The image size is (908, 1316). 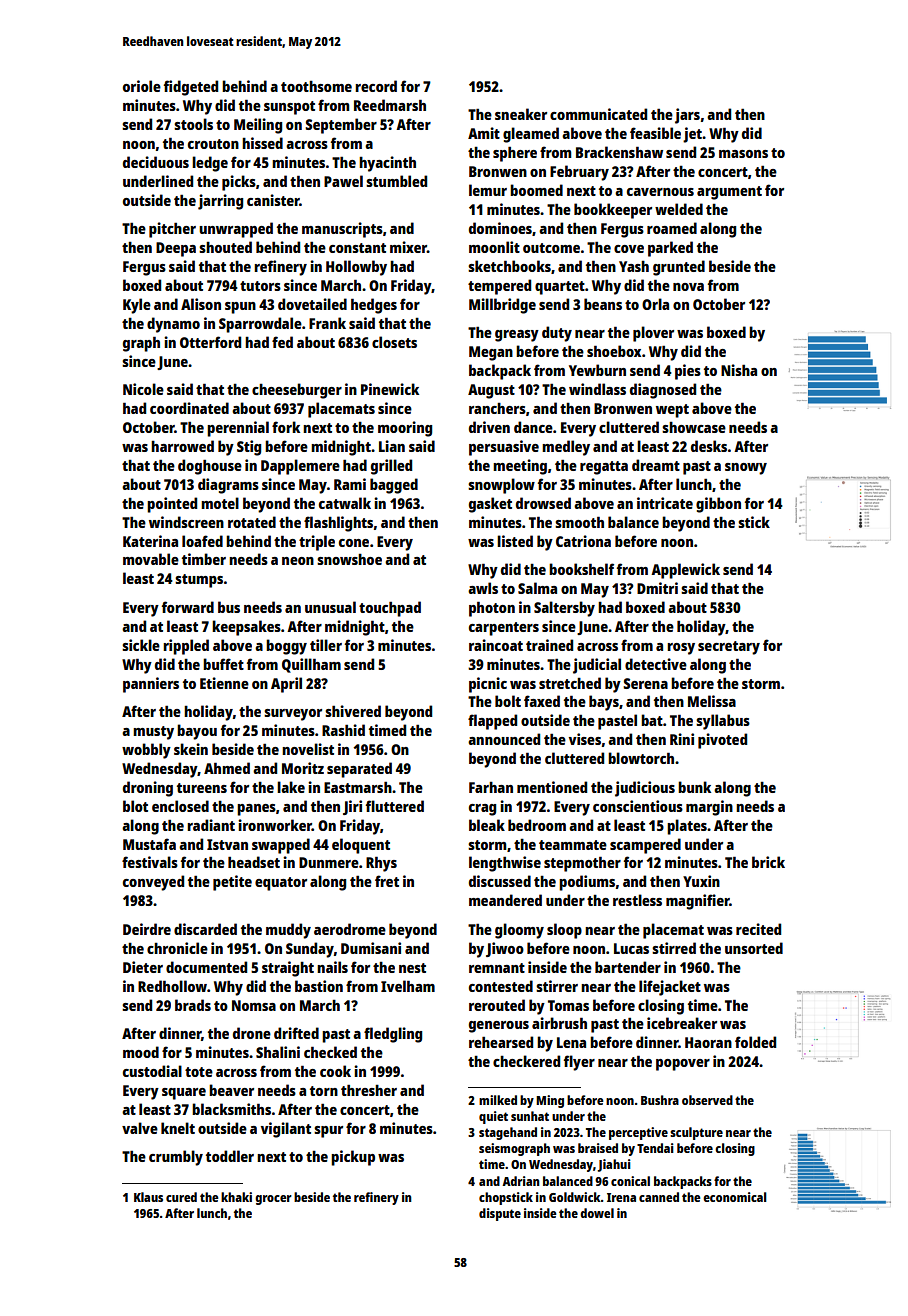 What do you see at coordinates (141, 1052) in the screenshot?
I see `mood` at bounding box center [141, 1052].
